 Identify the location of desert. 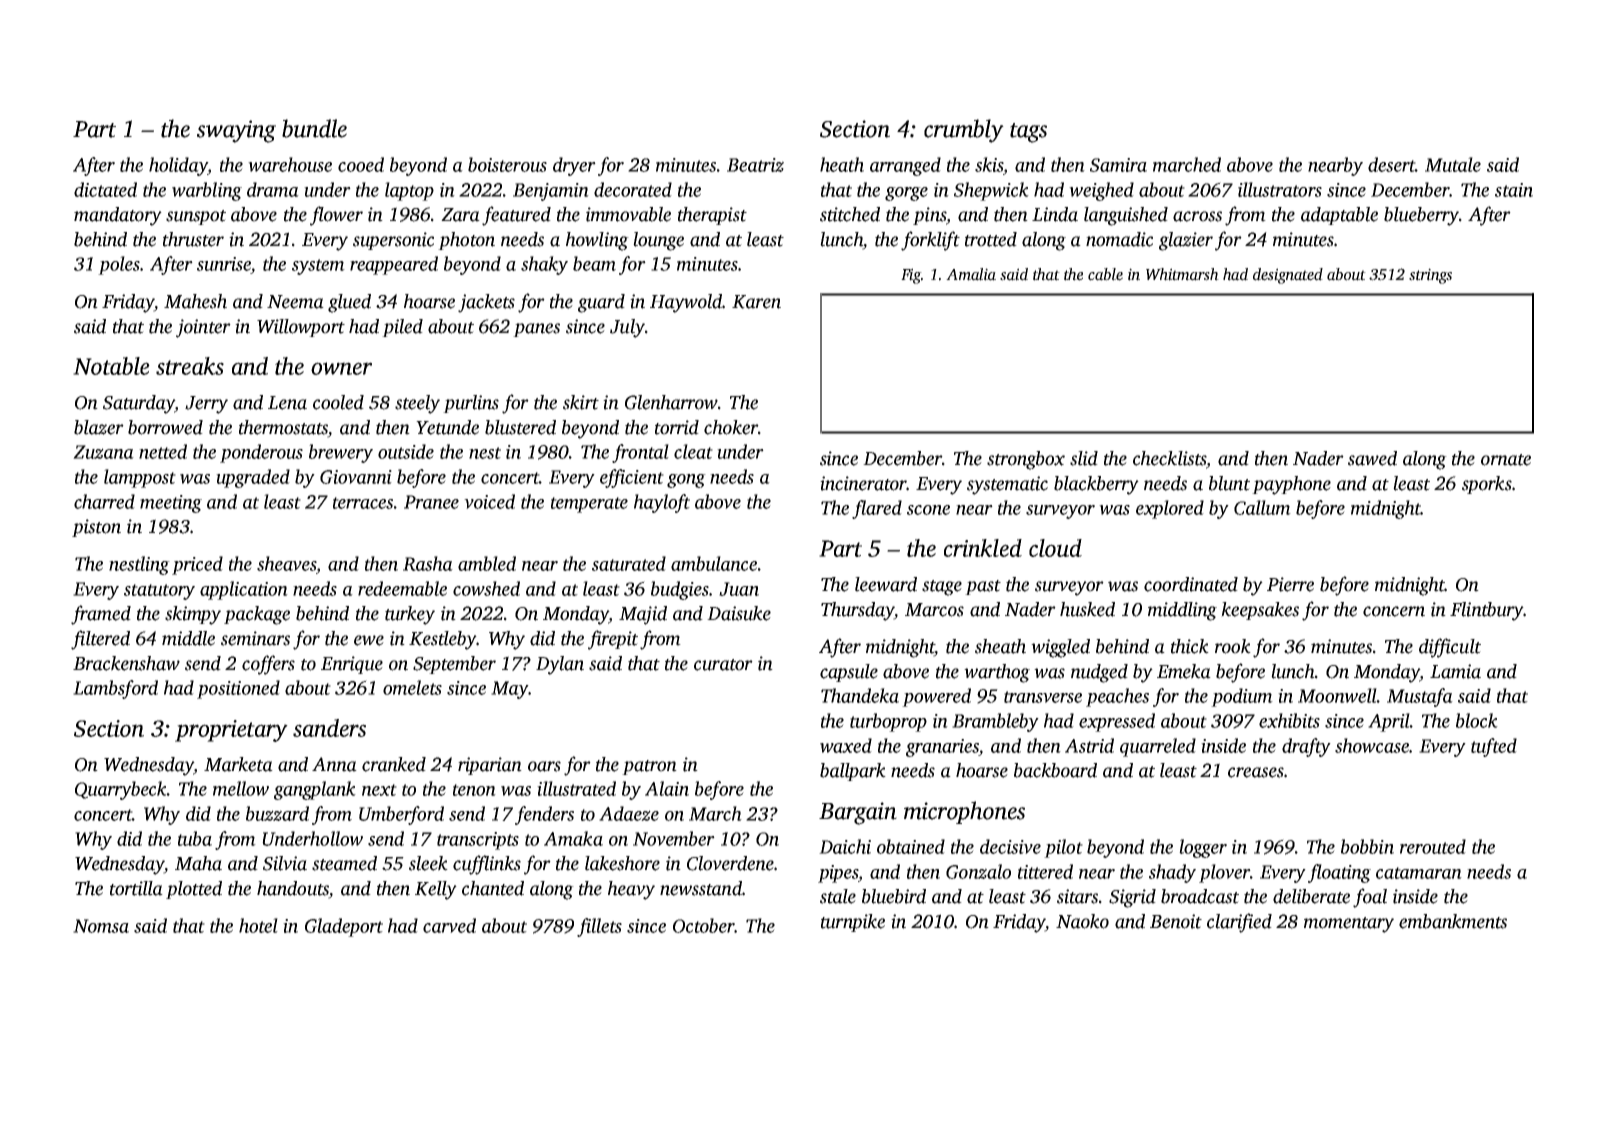
(1391, 164).
